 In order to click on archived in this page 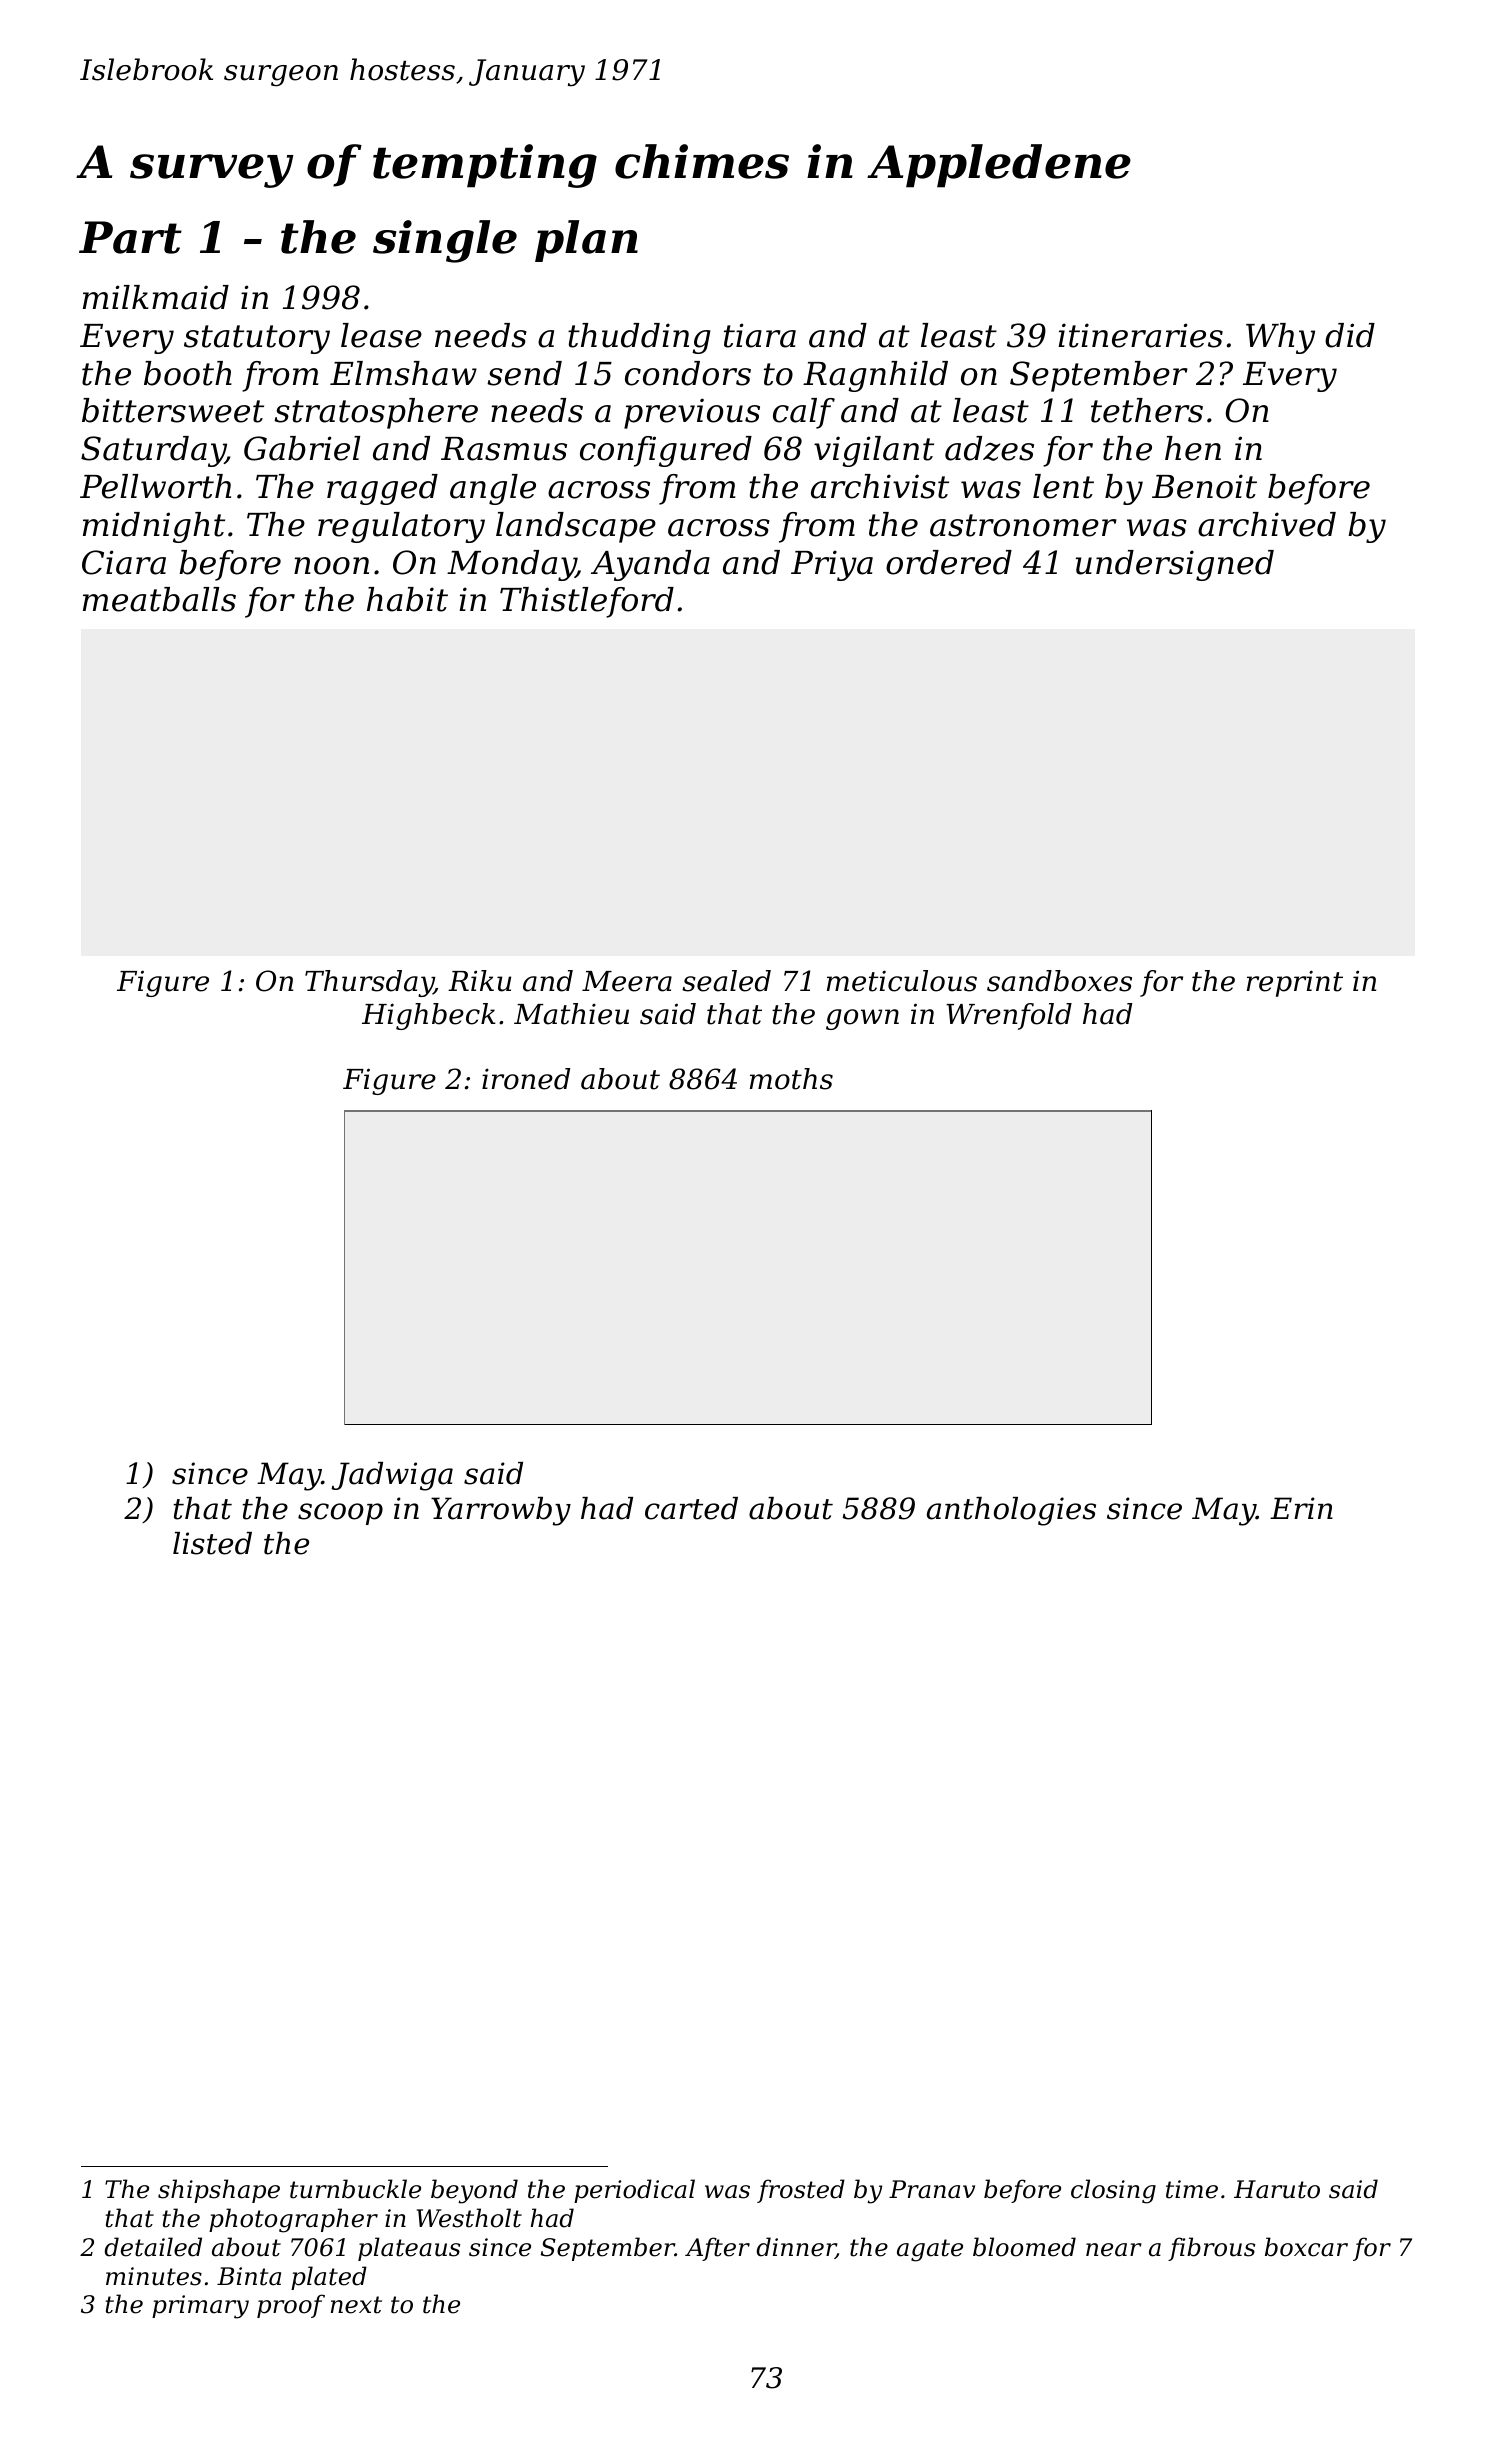, I will do `click(1267, 524)`.
